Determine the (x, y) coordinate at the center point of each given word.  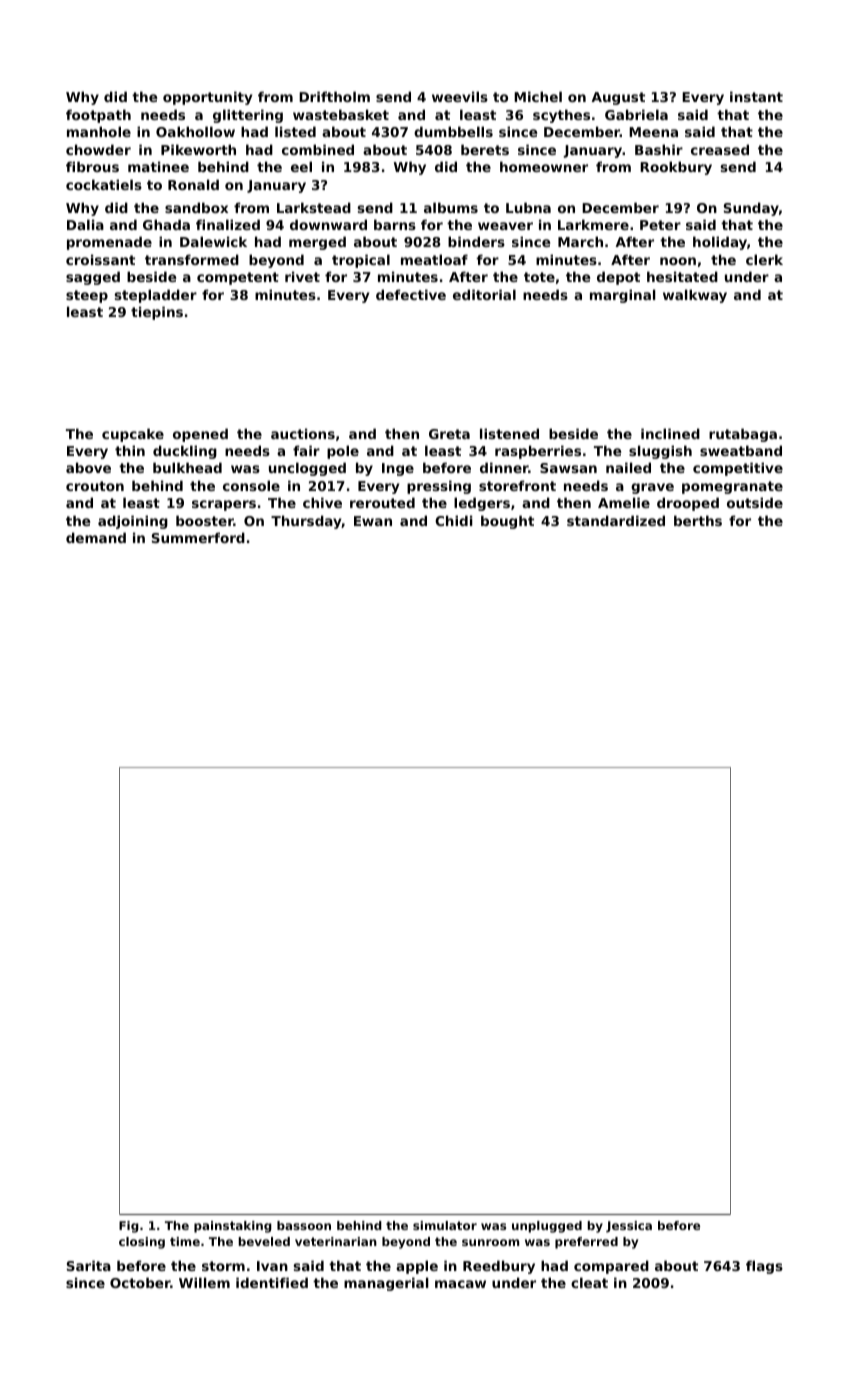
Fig (129, 1227)
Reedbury (499, 1267)
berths (698, 520)
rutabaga (743, 435)
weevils (460, 96)
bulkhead (187, 467)
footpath (98, 116)
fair (306, 450)
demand (96, 537)
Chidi (454, 520)
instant (756, 96)
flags (764, 1267)
